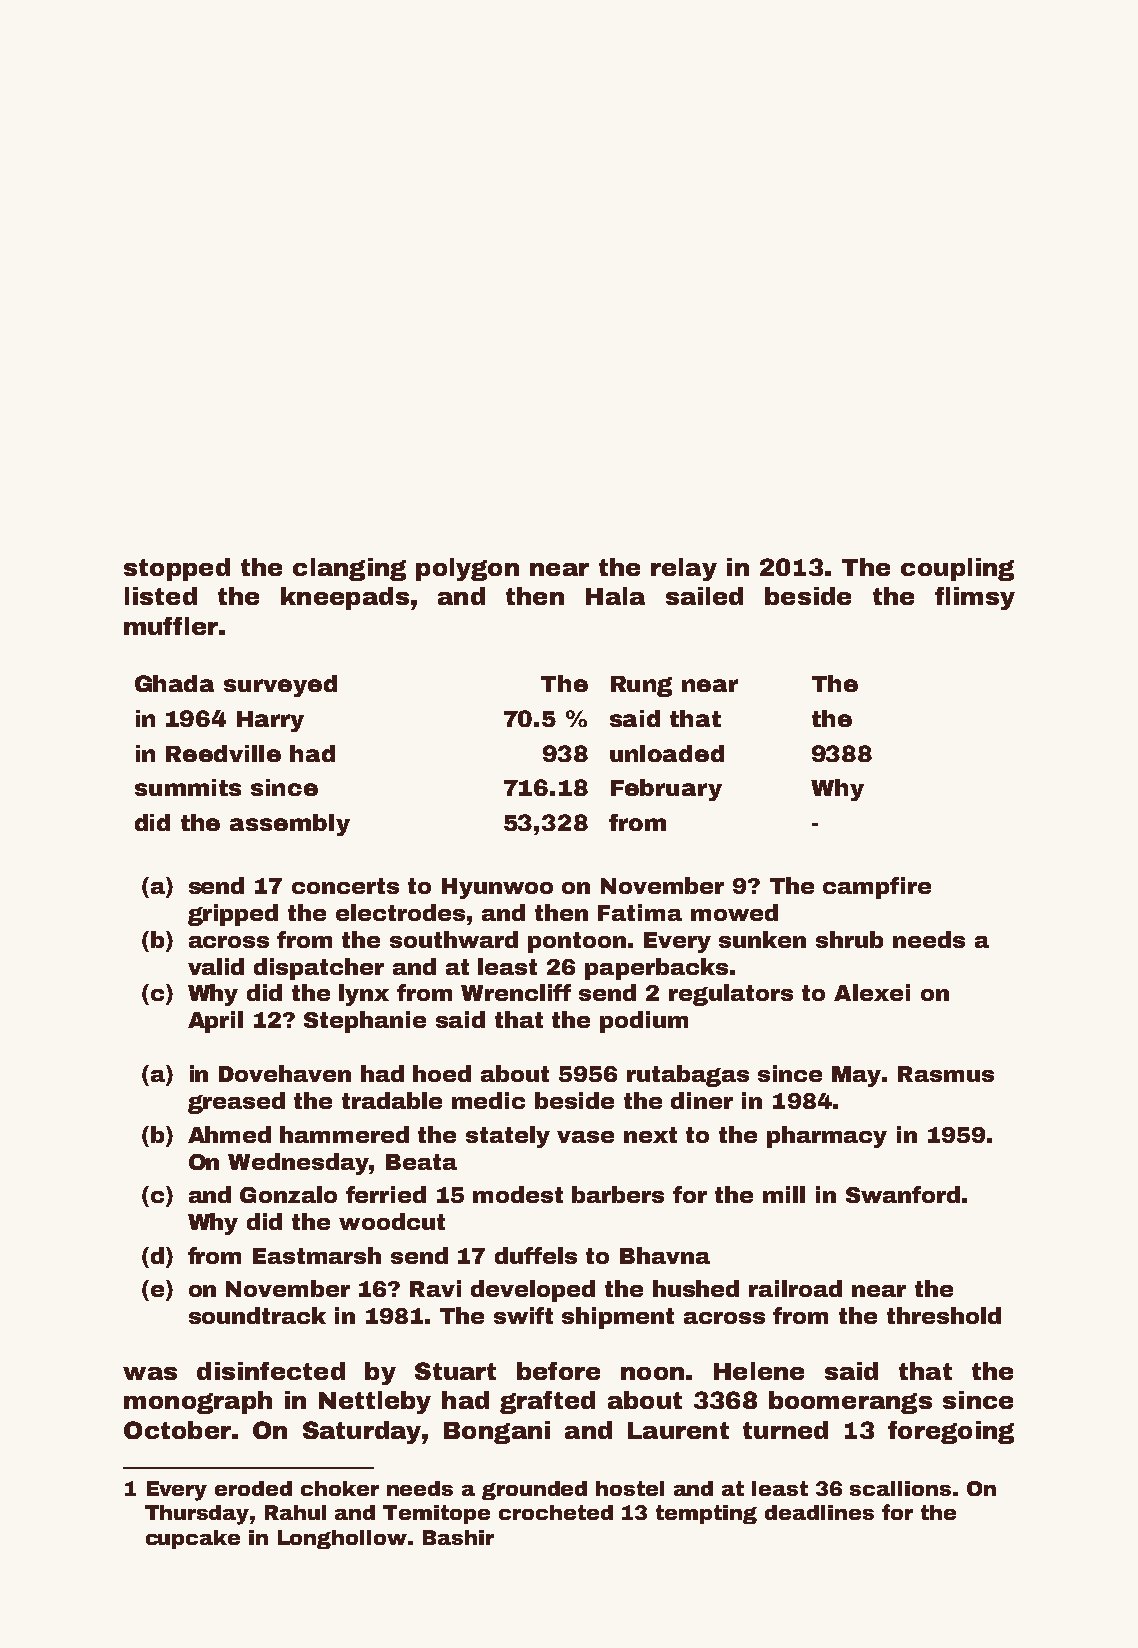  I want to click on shrub, so click(849, 939).
